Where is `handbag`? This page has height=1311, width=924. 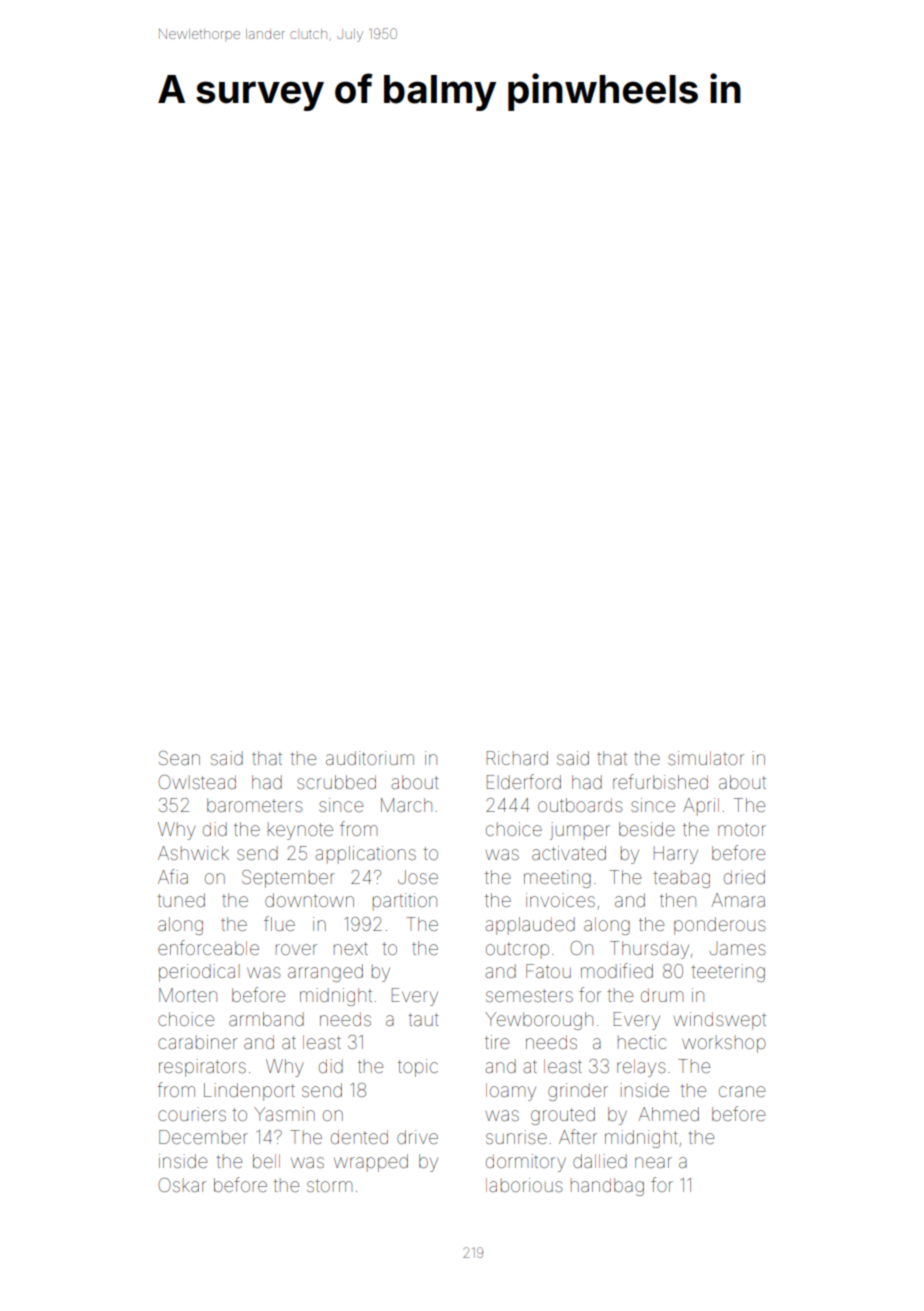 handbag is located at coordinates (607, 1187).
